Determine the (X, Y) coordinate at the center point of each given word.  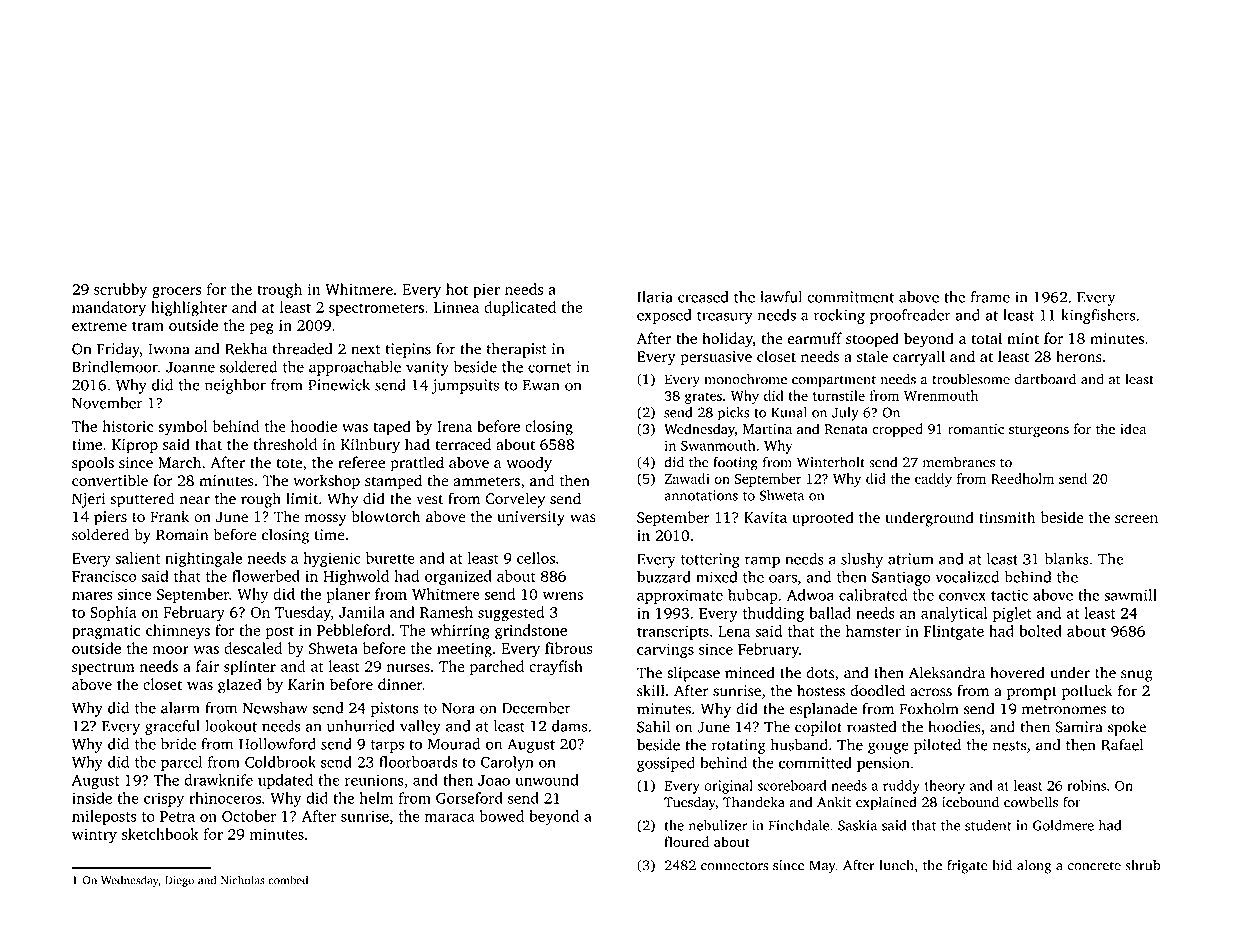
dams (569, 726)
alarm (180, 708)
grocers (177, 293)
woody (529, 464)
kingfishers (1098, 316)
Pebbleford (354, 630)
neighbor (235, 386)
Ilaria (655, 297)
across (931, 692)
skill (651, 690)
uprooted (823, 519)
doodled (877, 690)
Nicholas (243, 880)
